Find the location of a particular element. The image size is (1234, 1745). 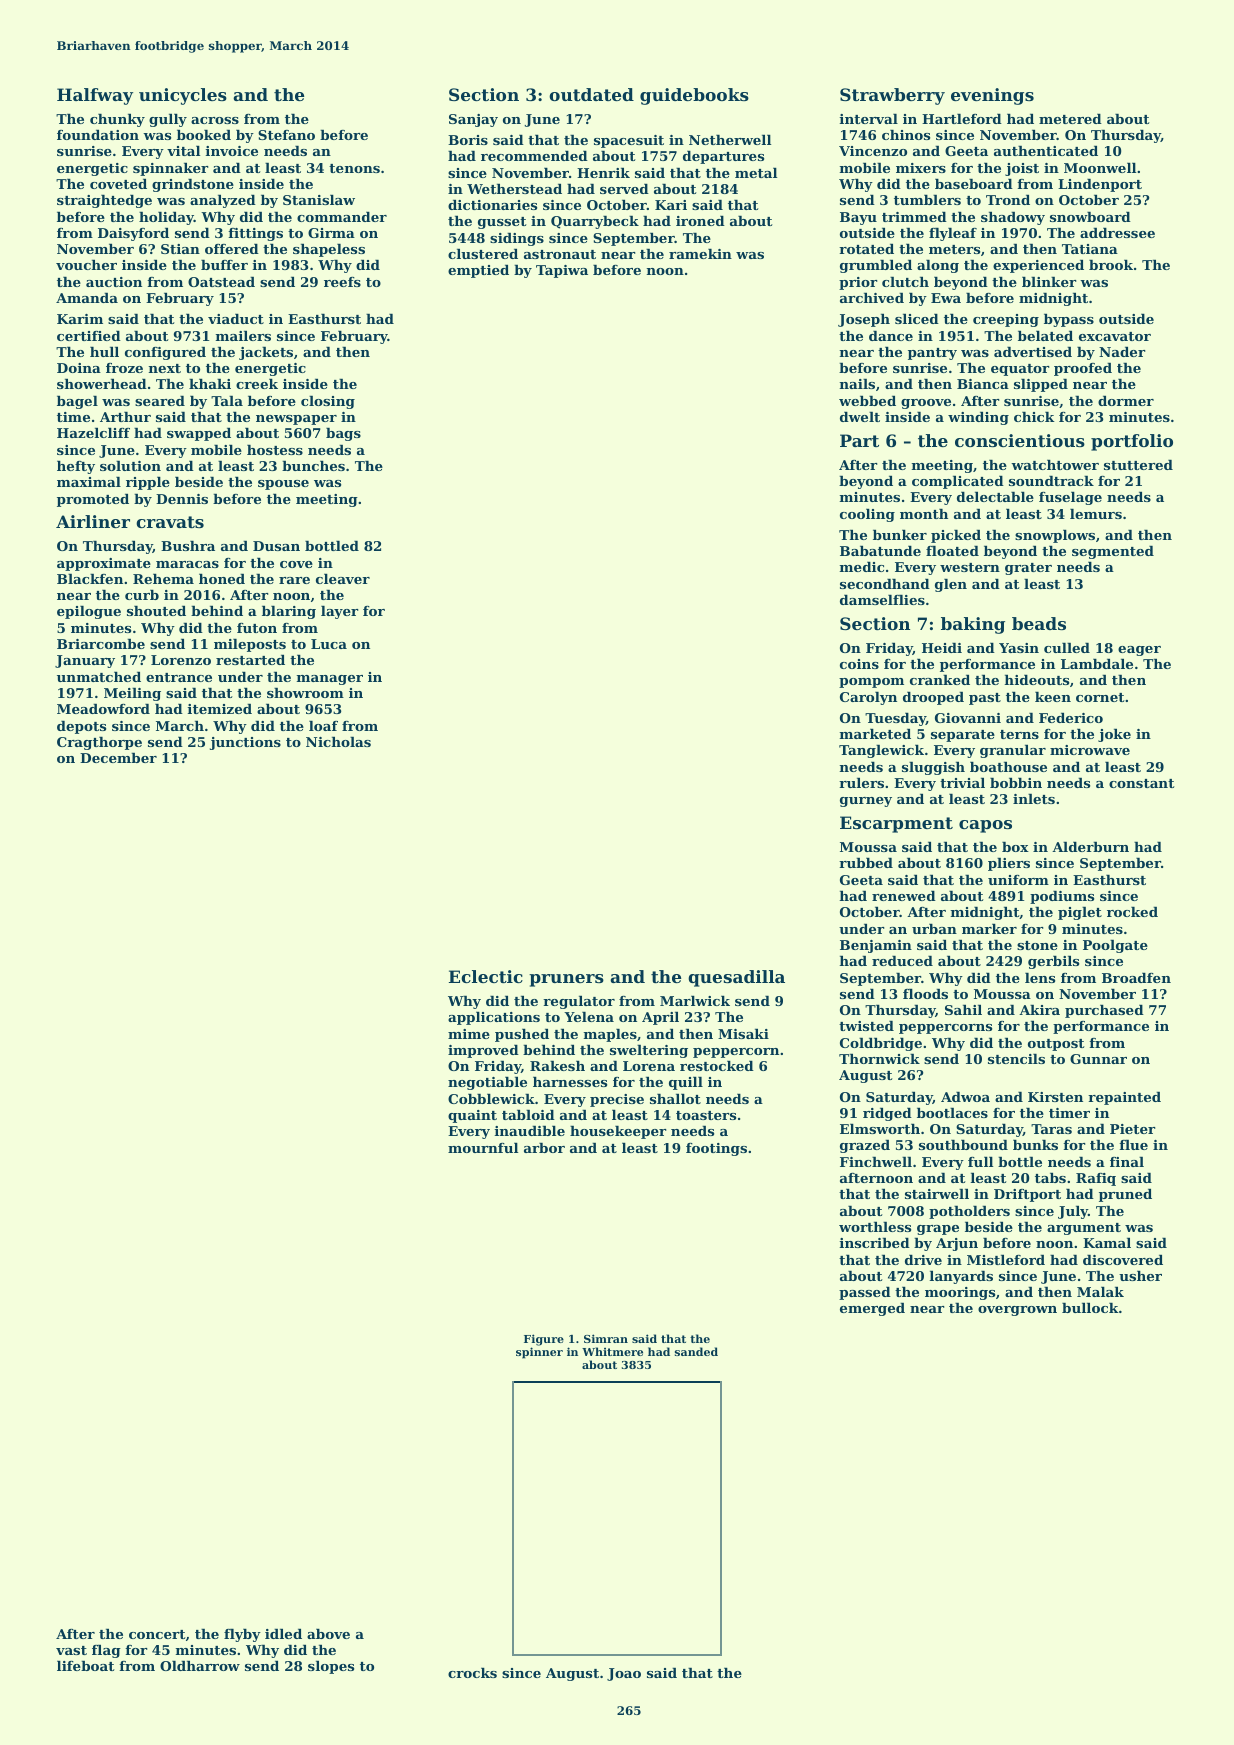

repainted is located at coordinates (1124, 1098).
